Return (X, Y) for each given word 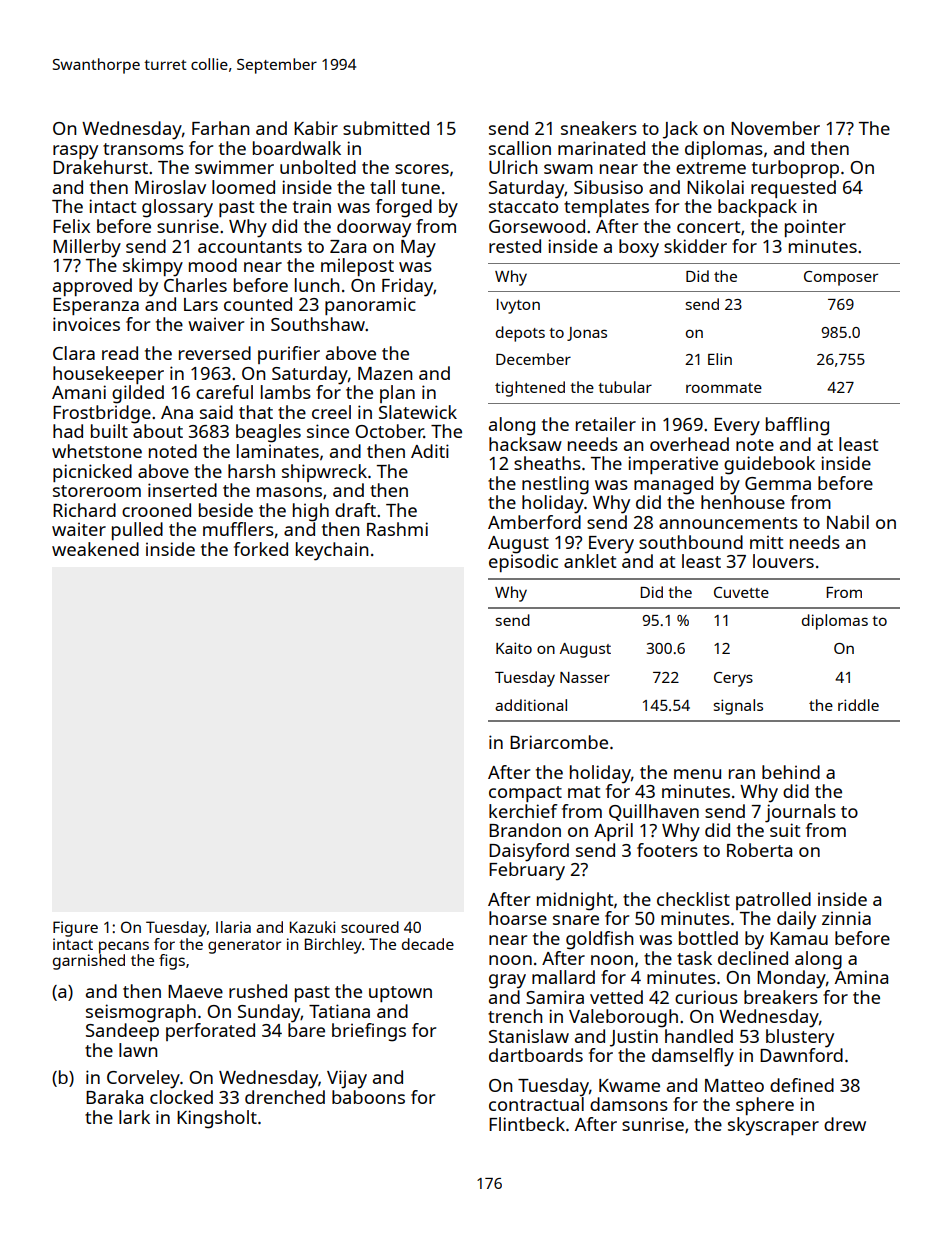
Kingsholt (217, 1119)
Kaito (514, 648)
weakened (95, 549)
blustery (800, 1038)
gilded (138, 394)
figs (172, 962)
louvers (783, 561)
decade (428, 944)
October (389, 431)
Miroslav (170, 187)
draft (355, 510)
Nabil (848, 522)
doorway (374, 228)
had (68, 431)
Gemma (778, 483)
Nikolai (715, 187)
